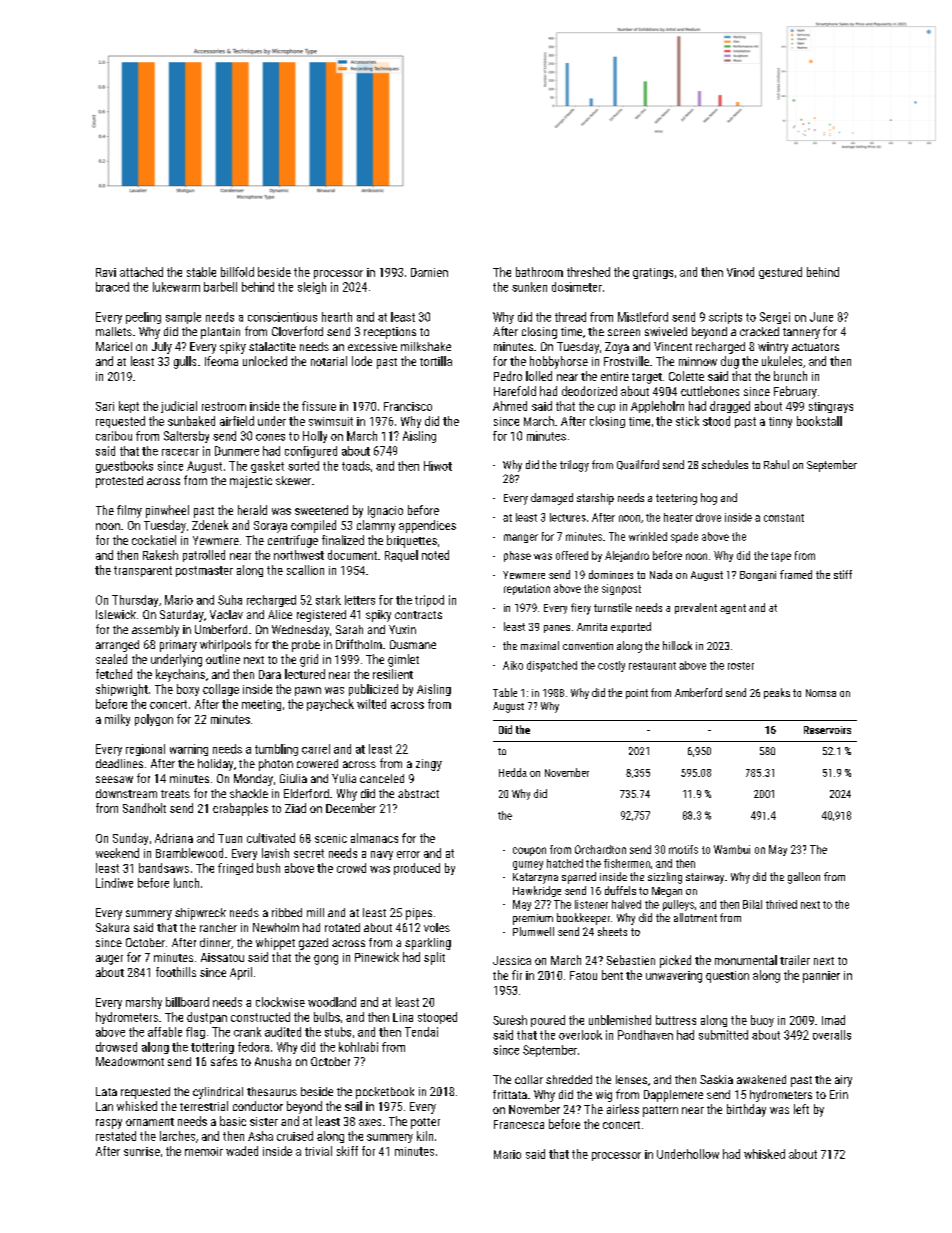  I want to click on gestured, so click(780, 273).
